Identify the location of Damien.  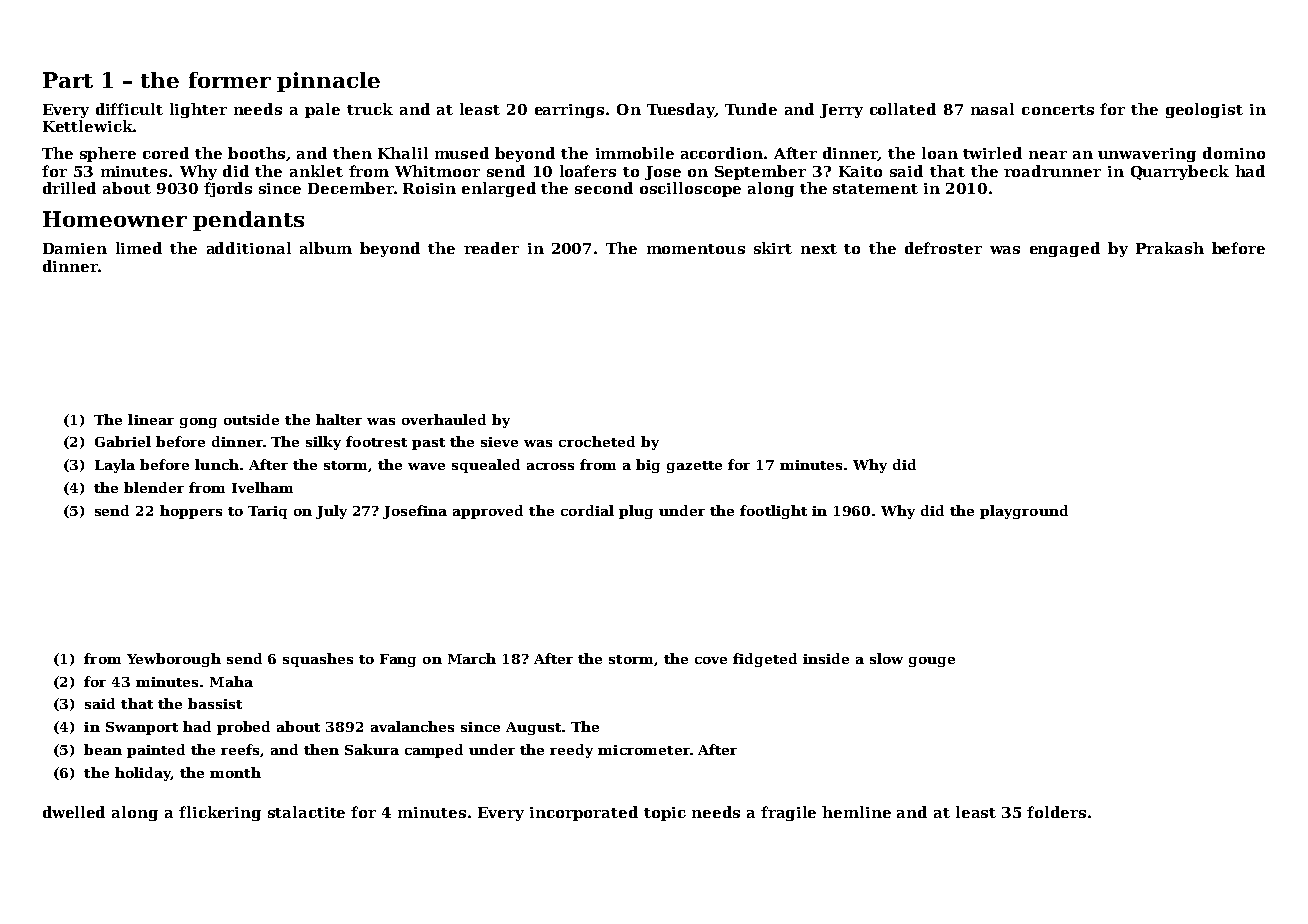
(75, 248).
